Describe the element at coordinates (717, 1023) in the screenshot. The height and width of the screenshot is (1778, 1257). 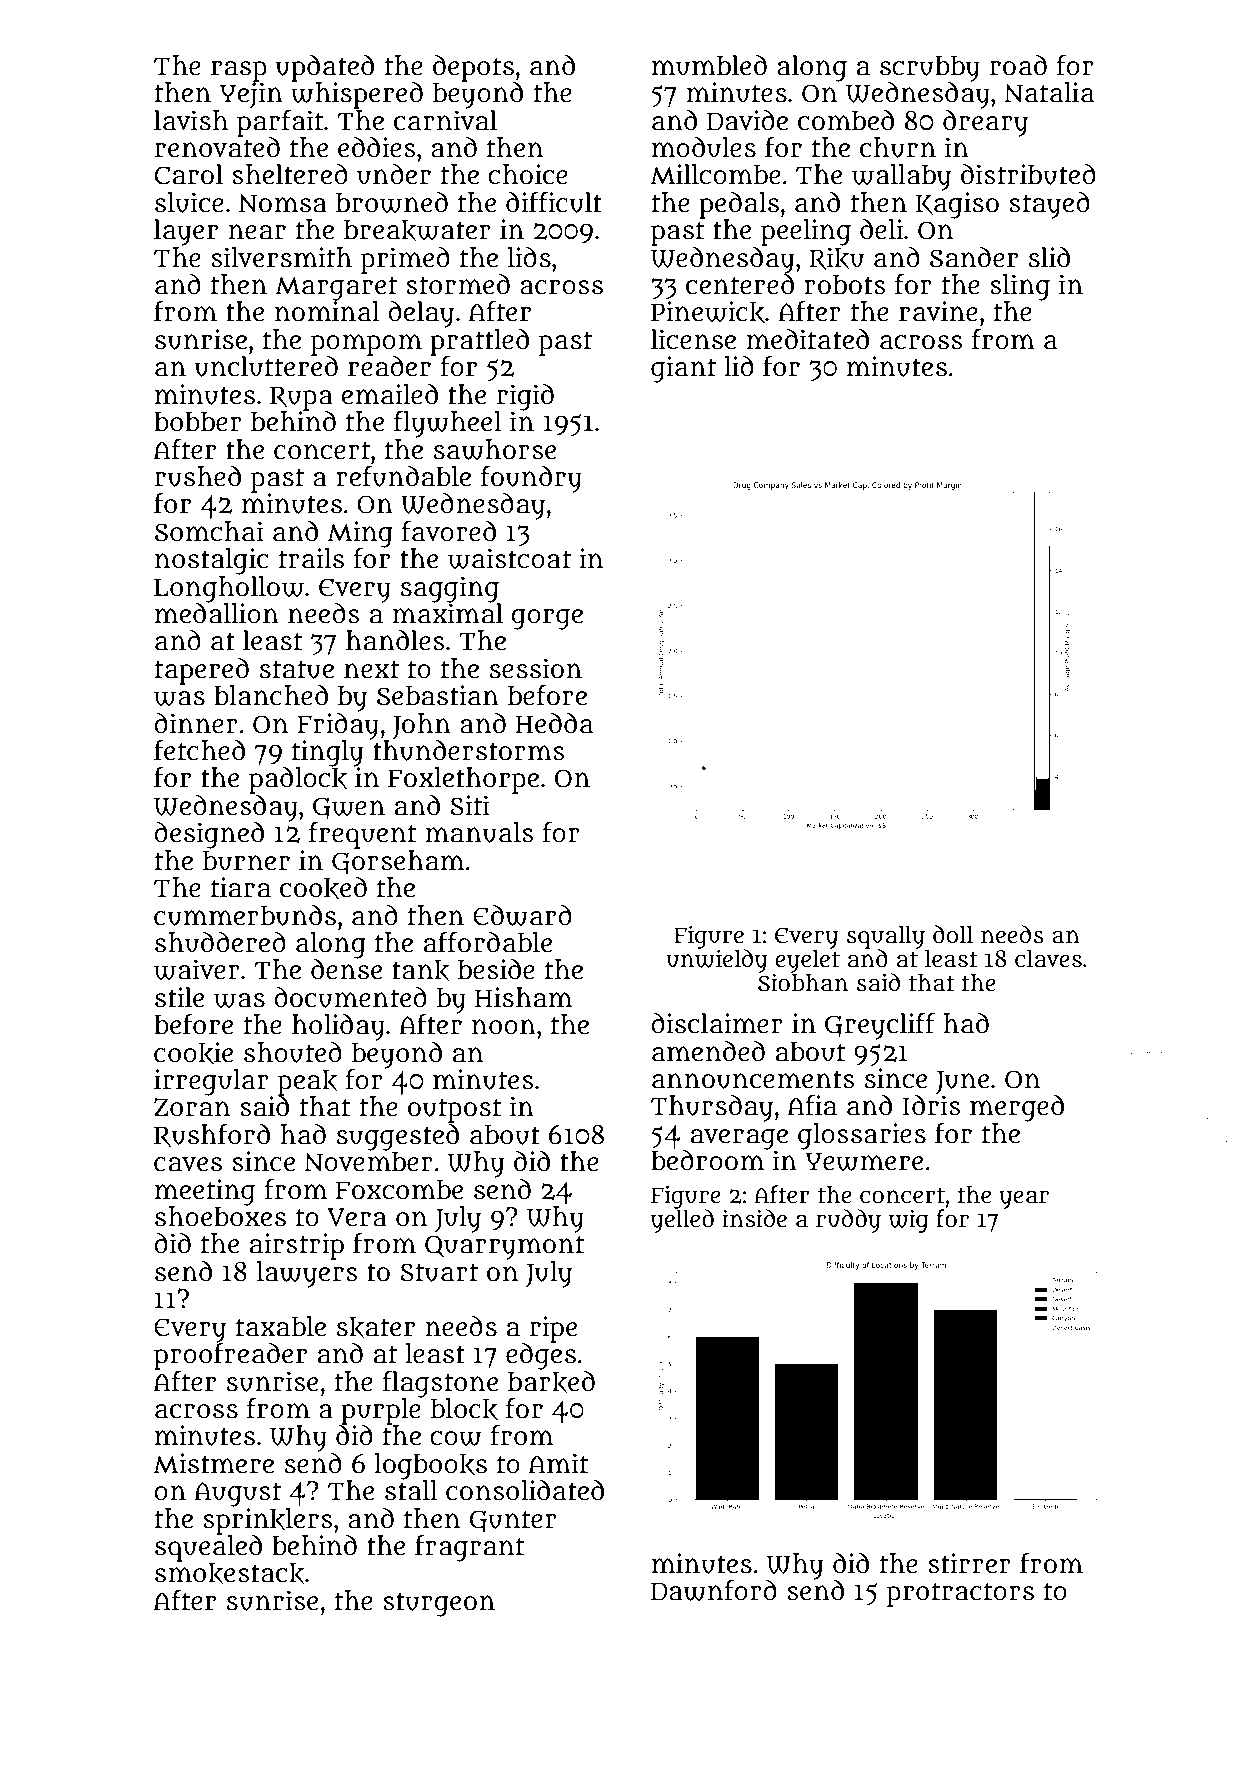
I see `disclaimer` at that location.
